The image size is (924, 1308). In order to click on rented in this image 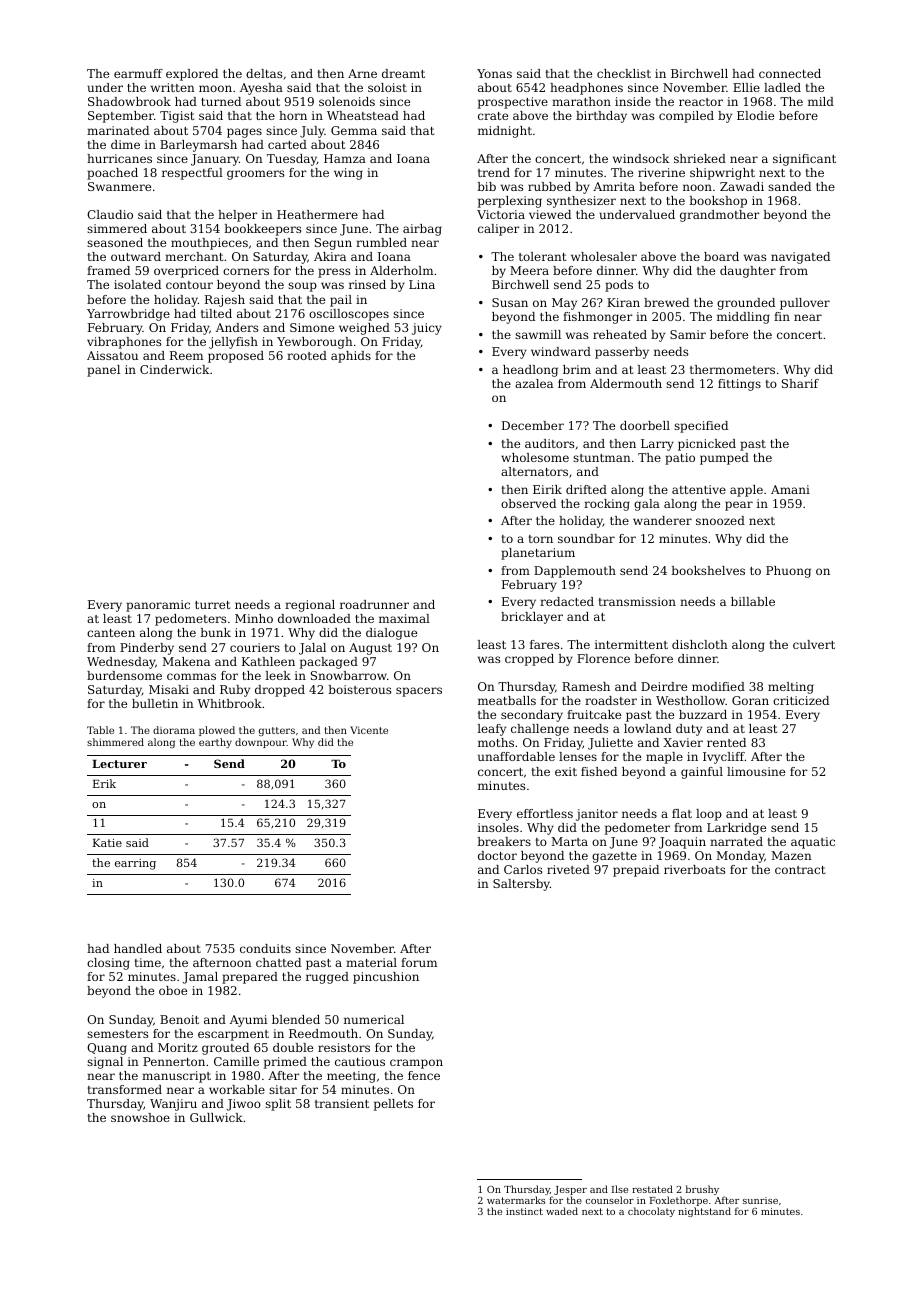, I will do `click(726, 742)`.
